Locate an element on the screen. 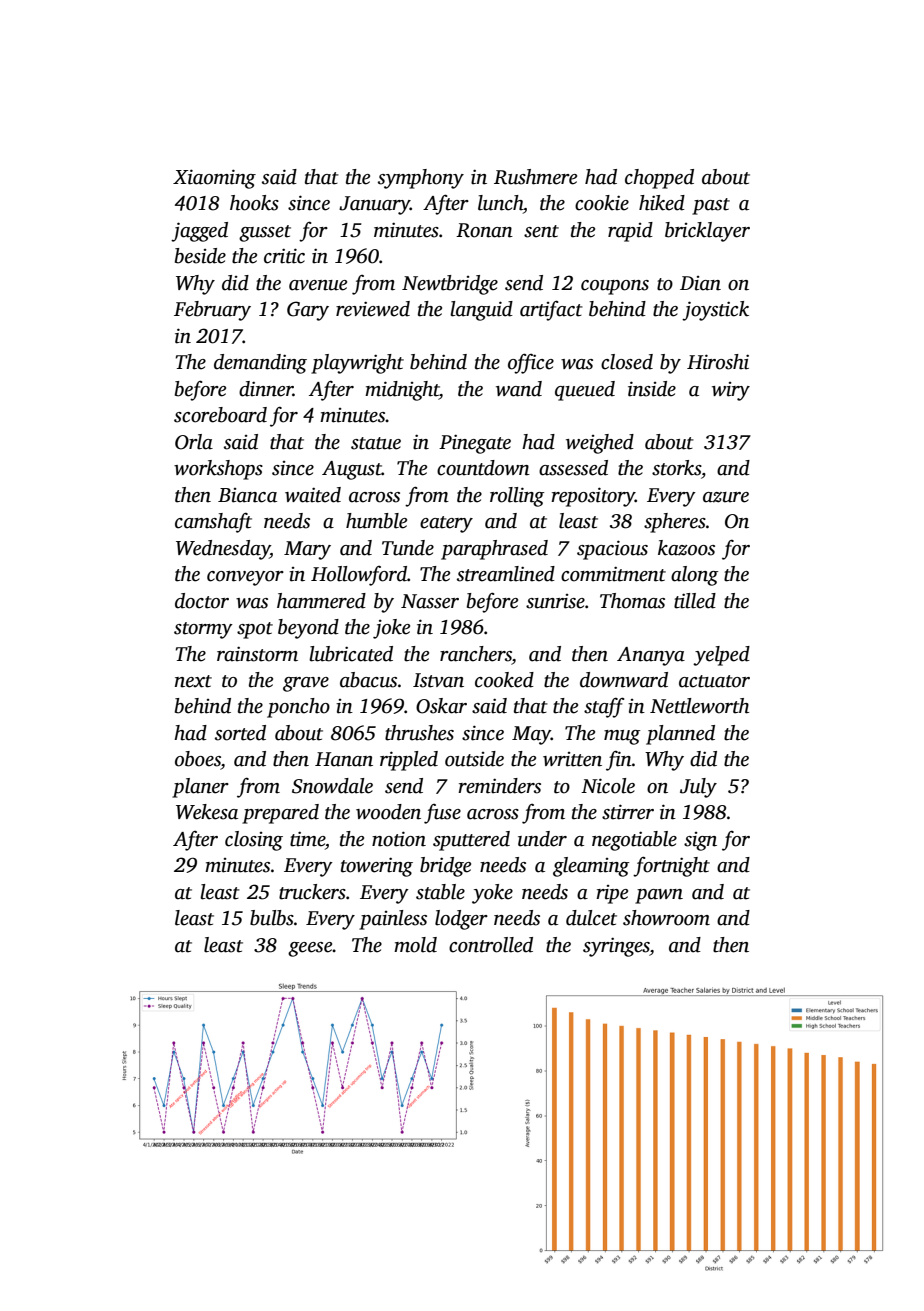 The width and height of the screenshot is (924, 1311). Orla is located at coordinates (194, 442).
